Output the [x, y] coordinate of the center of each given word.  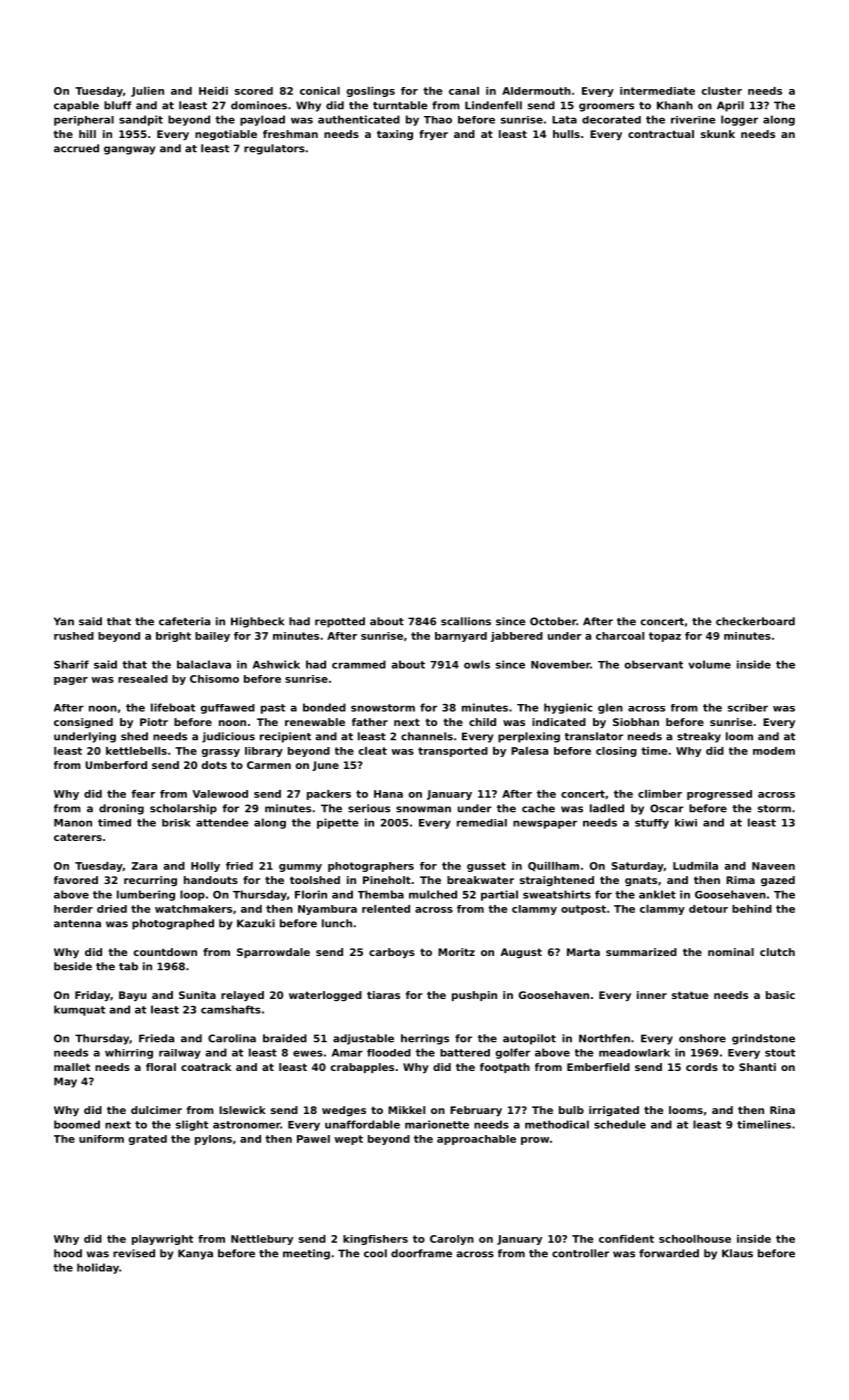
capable [76, 106]
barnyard [461, 637]
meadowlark [634, 1053]
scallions [466, 621]
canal [464, 91]
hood [68, 1253]
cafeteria [184, 621]
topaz [665, 637]
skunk [718, 134]
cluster [722, 91]
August [521, 953]
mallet [72, 1067]
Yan [64, 621]
